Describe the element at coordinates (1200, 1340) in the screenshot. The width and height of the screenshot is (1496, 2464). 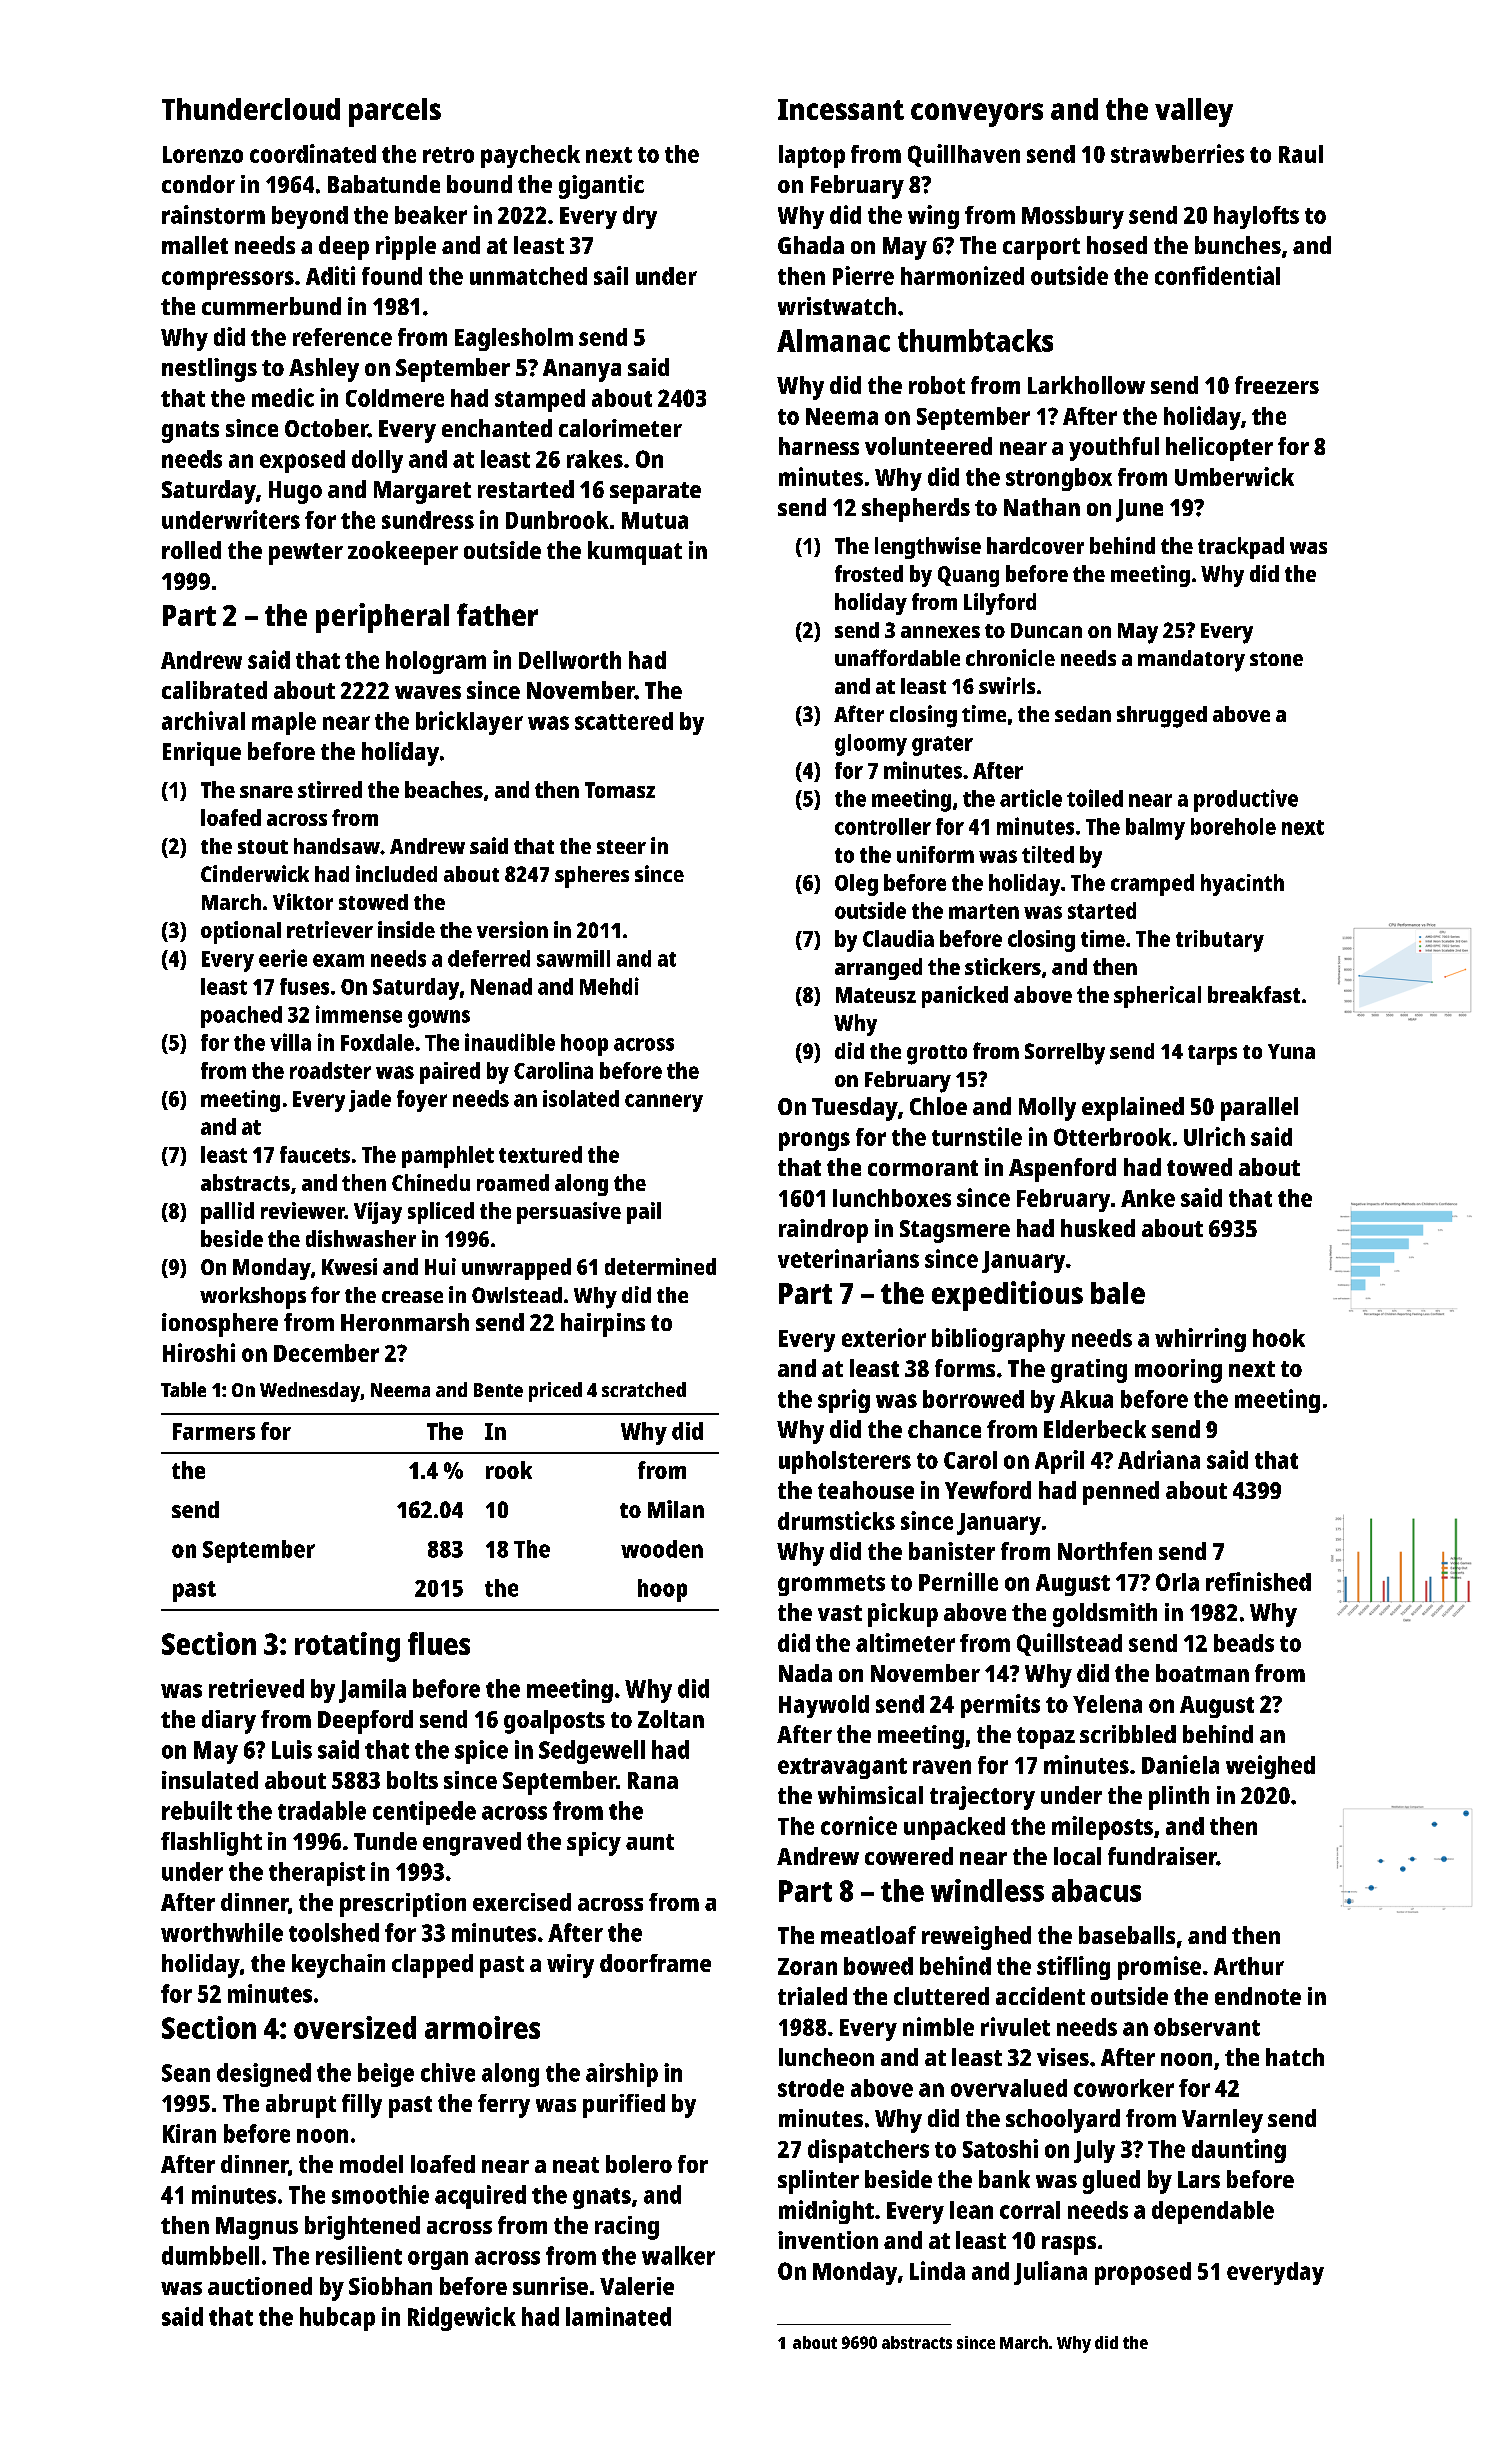
I see `whirring` at that location.
